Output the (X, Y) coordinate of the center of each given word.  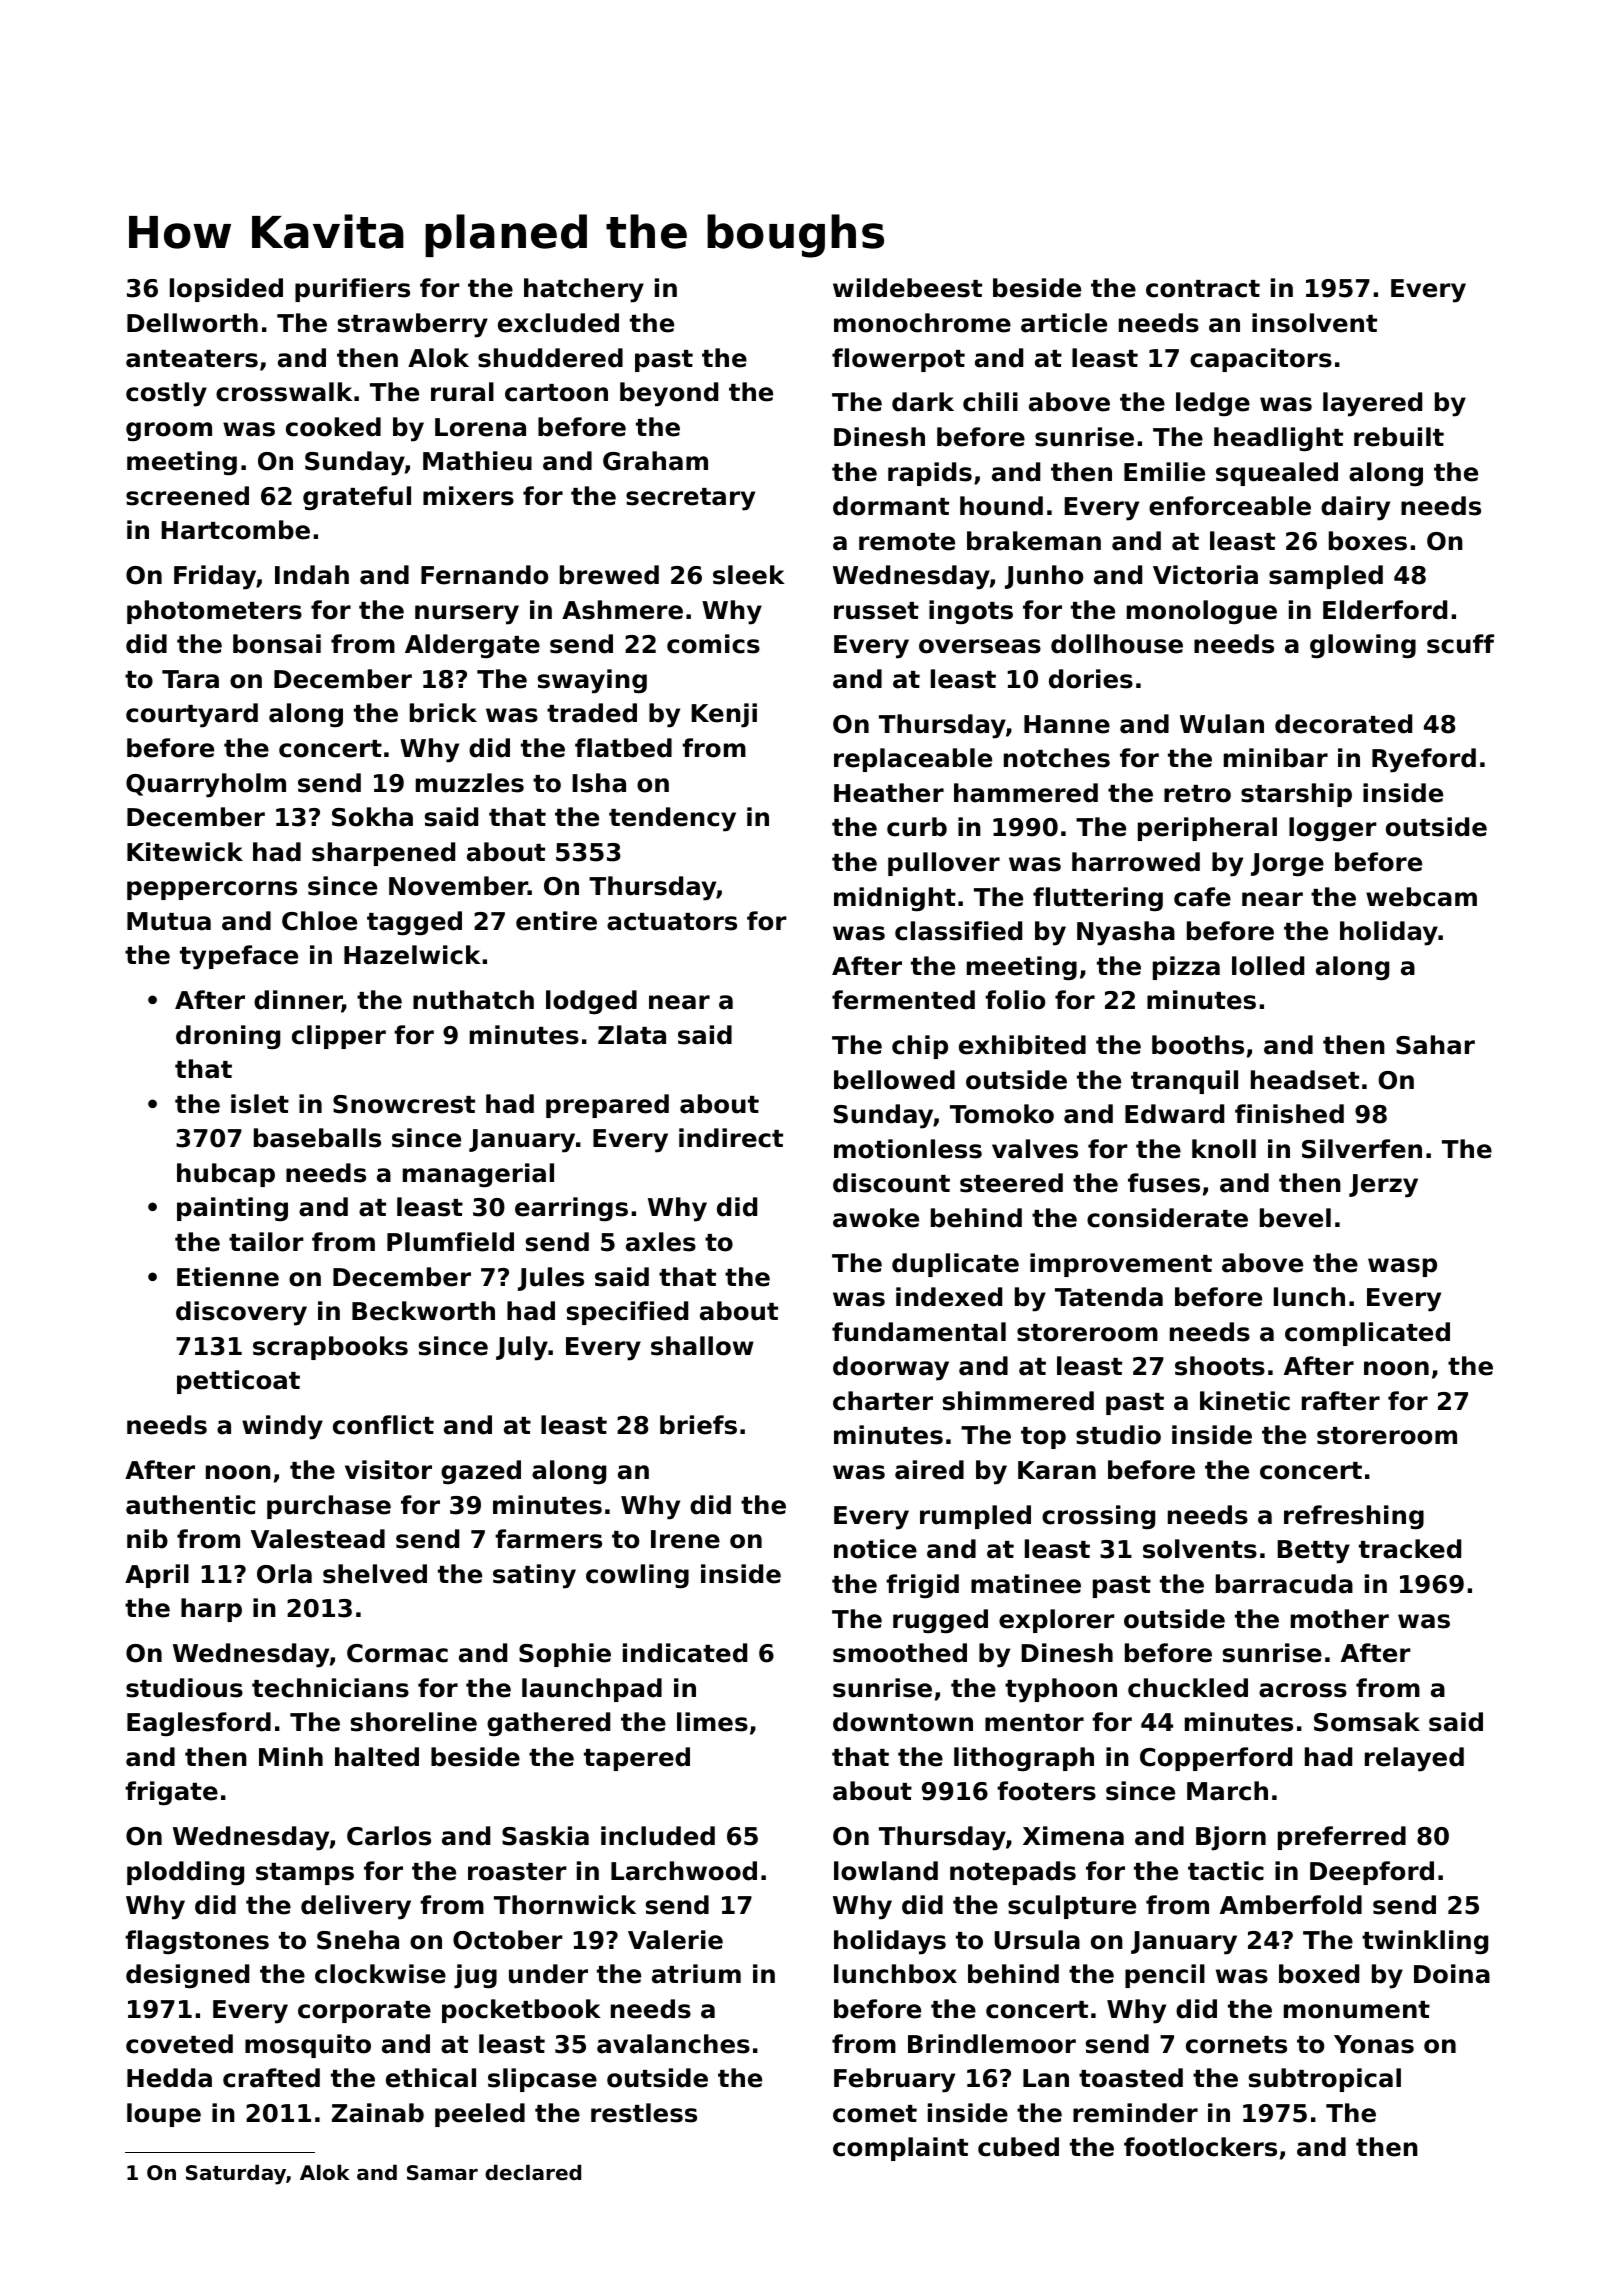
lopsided (226, 290)
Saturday (236, 2174)
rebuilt (1399, 437)
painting (232, 1209)
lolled (1268, 966)
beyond (669, 394)
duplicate (955, 1265)
